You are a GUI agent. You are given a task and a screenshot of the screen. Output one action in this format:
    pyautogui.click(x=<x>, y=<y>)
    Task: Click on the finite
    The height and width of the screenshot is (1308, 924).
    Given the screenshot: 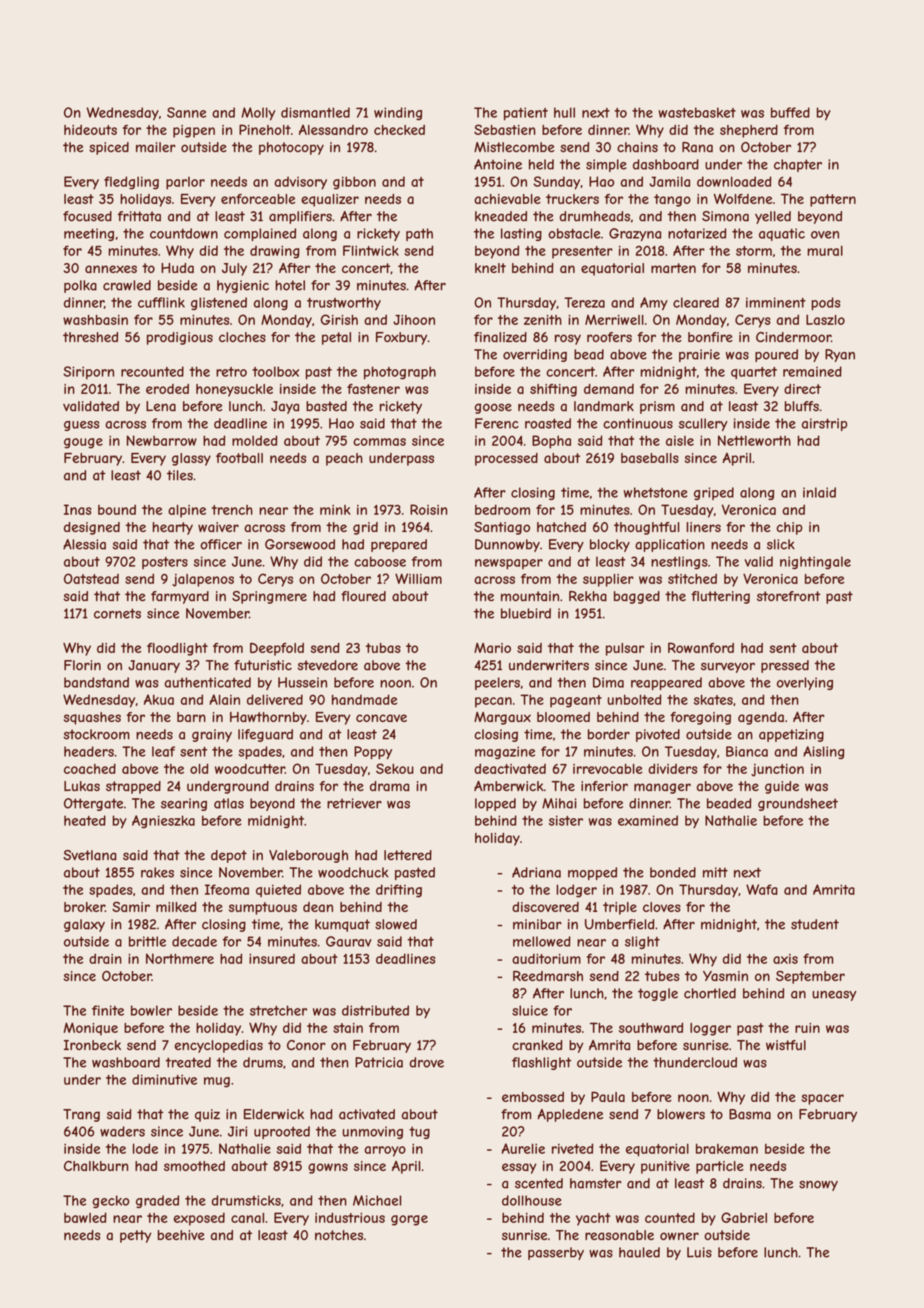 What is the action you would take?
    pyautogui.click(x=108, y=1010)
